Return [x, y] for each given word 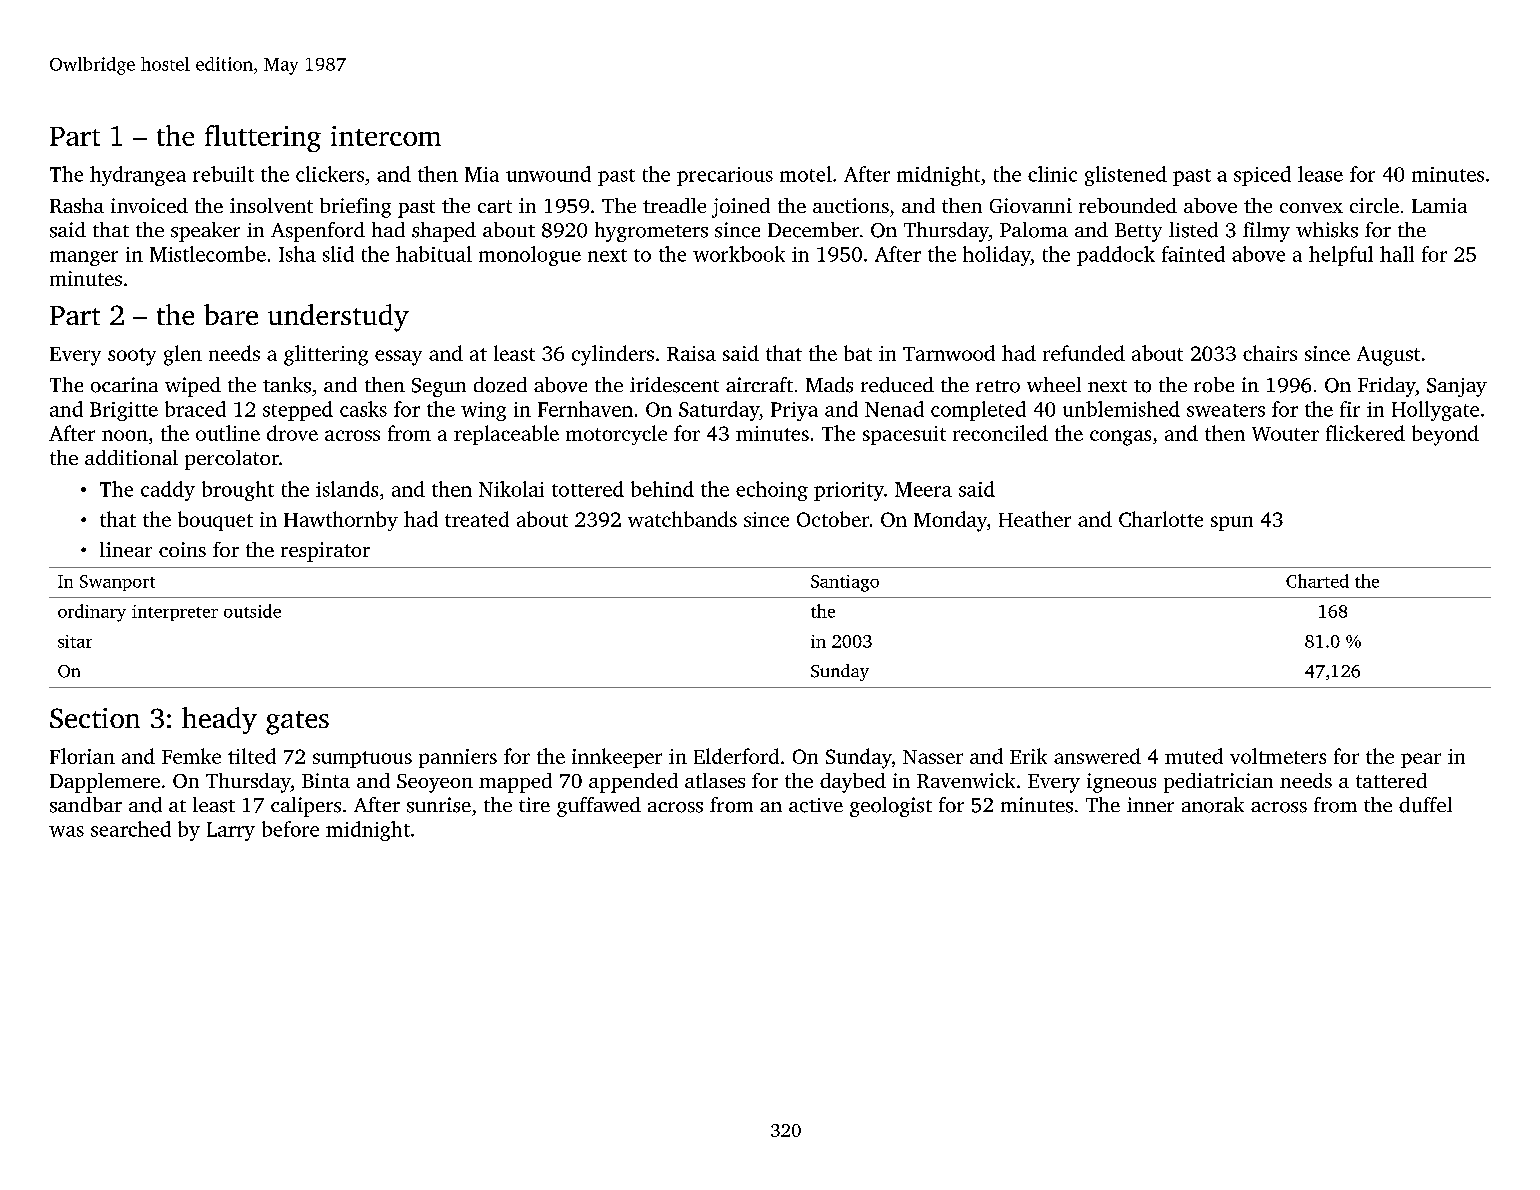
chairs [1270, 353]
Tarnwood [949, 353]
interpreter [175, 613]
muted [1194, 756]
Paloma [1034, 230]
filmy [1266, 232]
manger [84, 258]
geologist [891, 807]
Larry [231, 831]
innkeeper [617, 758]
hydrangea [138, 176]
